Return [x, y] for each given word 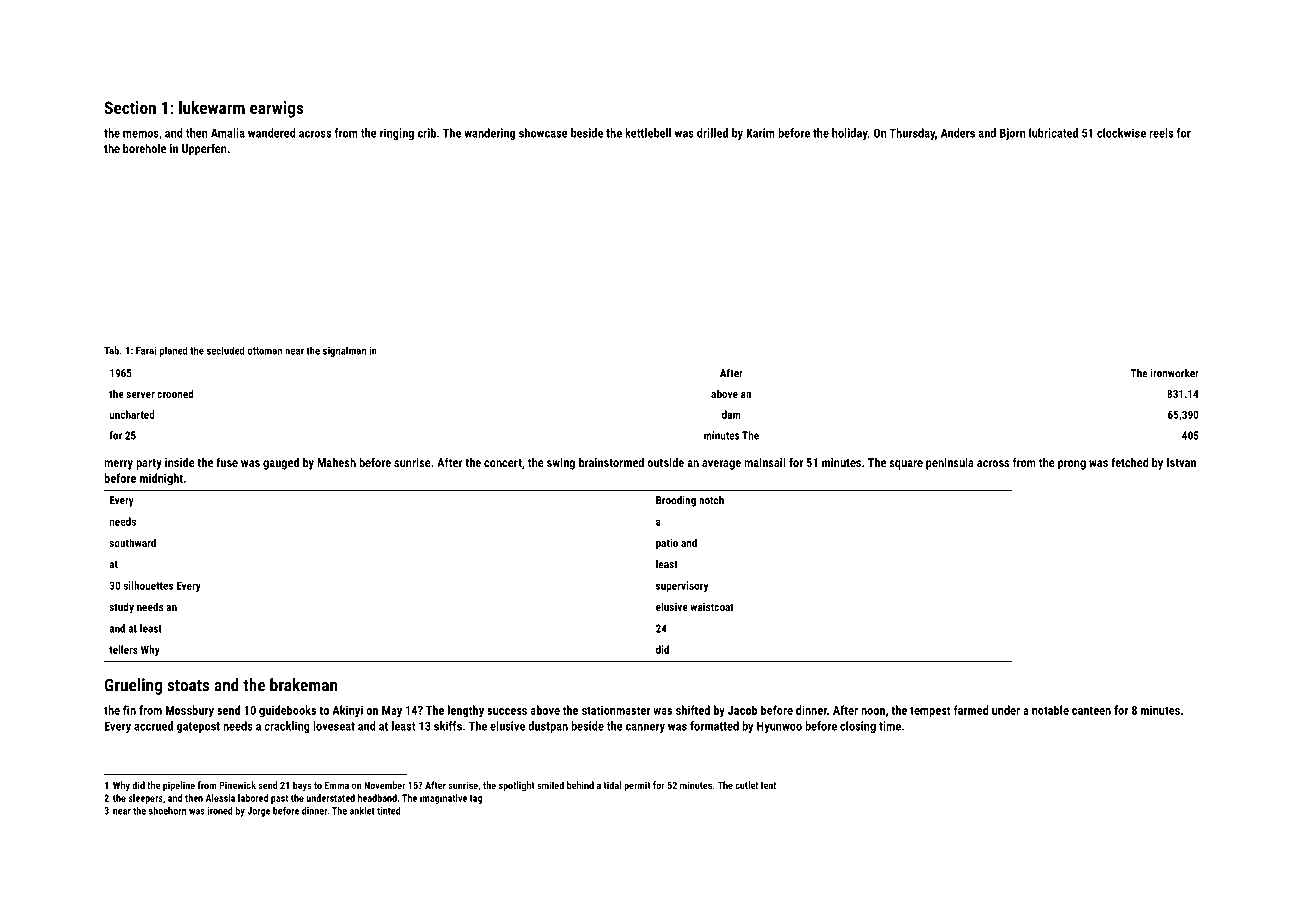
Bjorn [1013, 134]
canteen [1091, 710]
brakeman [303, 685]
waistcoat [712, 607]
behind [580, 785]
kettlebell [648, 133]
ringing [397, 134]
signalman [344, 352]
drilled [712, 133]
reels [1161, 133]
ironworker [1175, 373]
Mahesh [336, 462]
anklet [362, 811]
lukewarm [212, 107]
